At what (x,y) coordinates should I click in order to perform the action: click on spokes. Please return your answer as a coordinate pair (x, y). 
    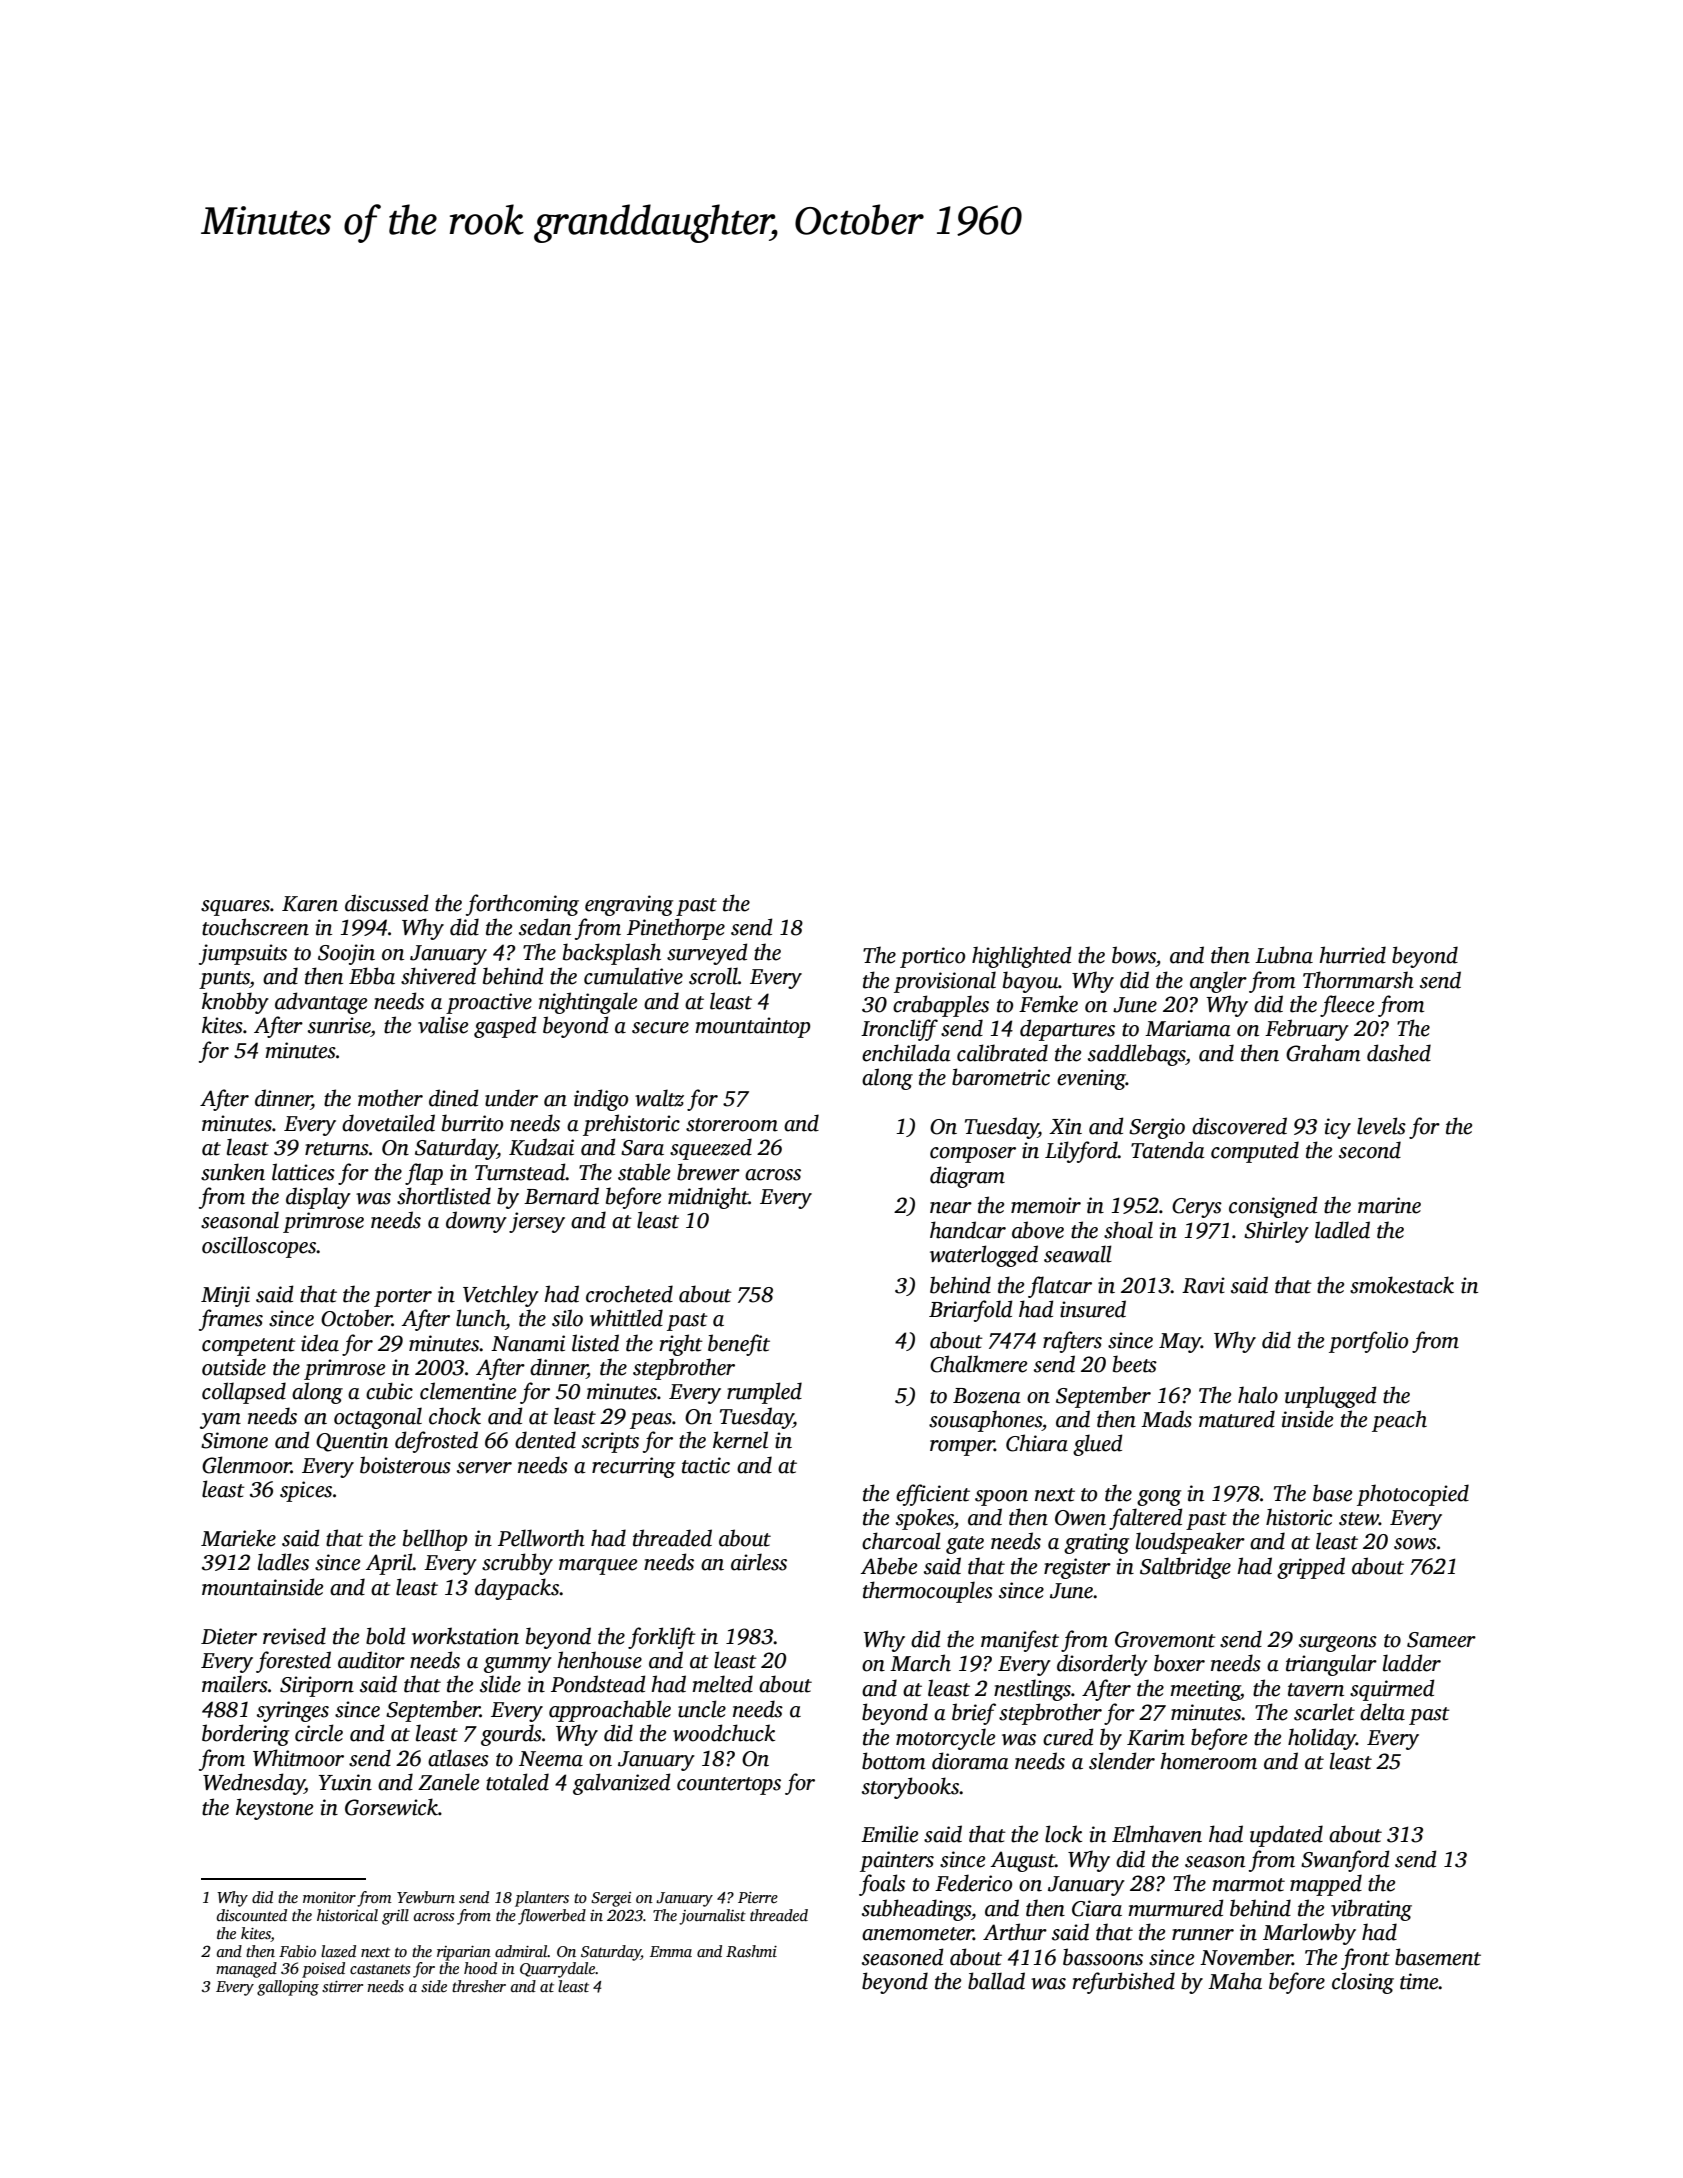
    Looking at the image, I should click on (925, 1519).
